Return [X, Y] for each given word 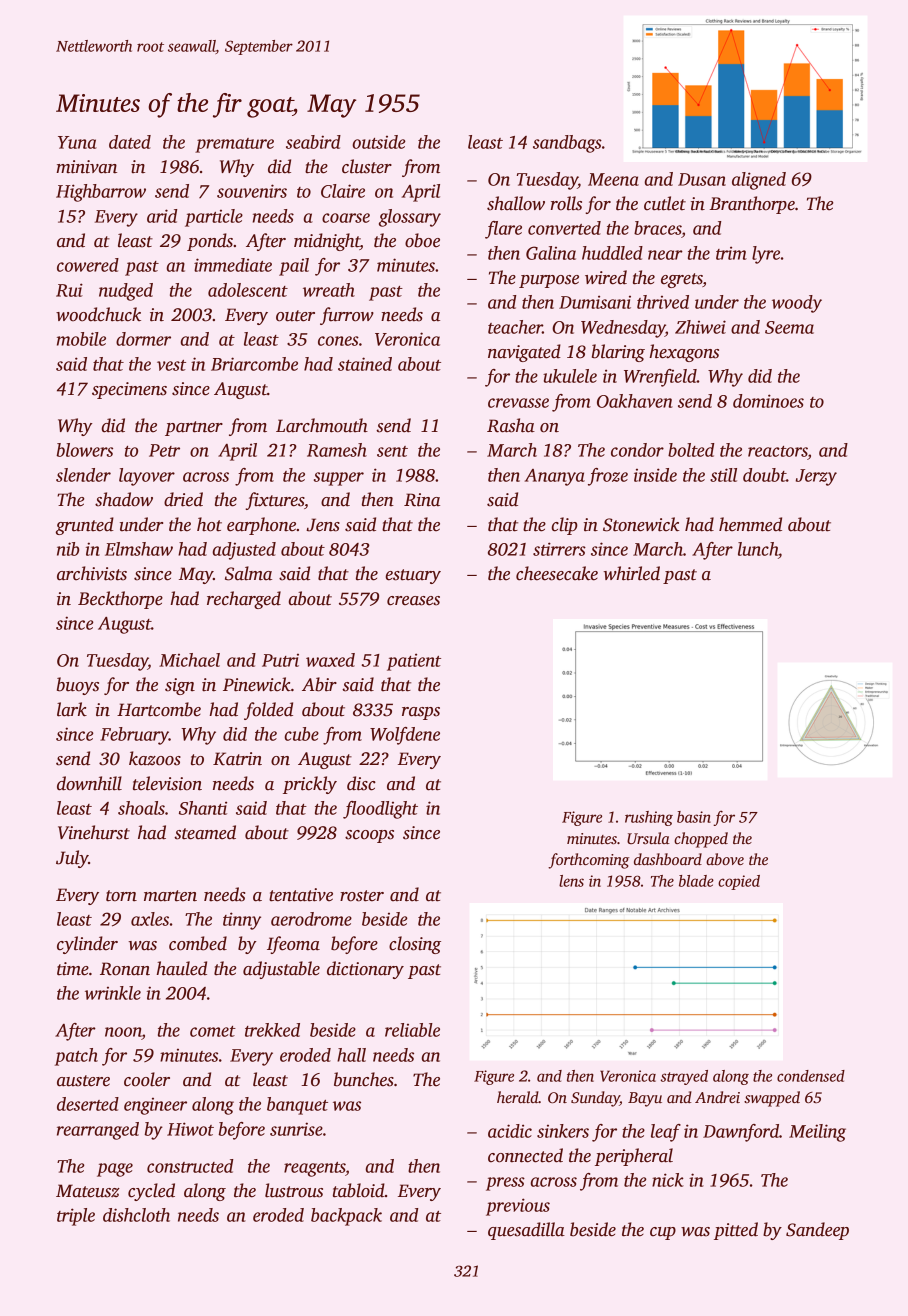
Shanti [203, 808]
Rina [422, 500]
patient [414, 662]
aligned [759, 181]
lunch [758, 549]
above [725, 859]
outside [379, 142]
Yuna [77, 142]
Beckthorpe [120, 600]
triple [76, 1217]
